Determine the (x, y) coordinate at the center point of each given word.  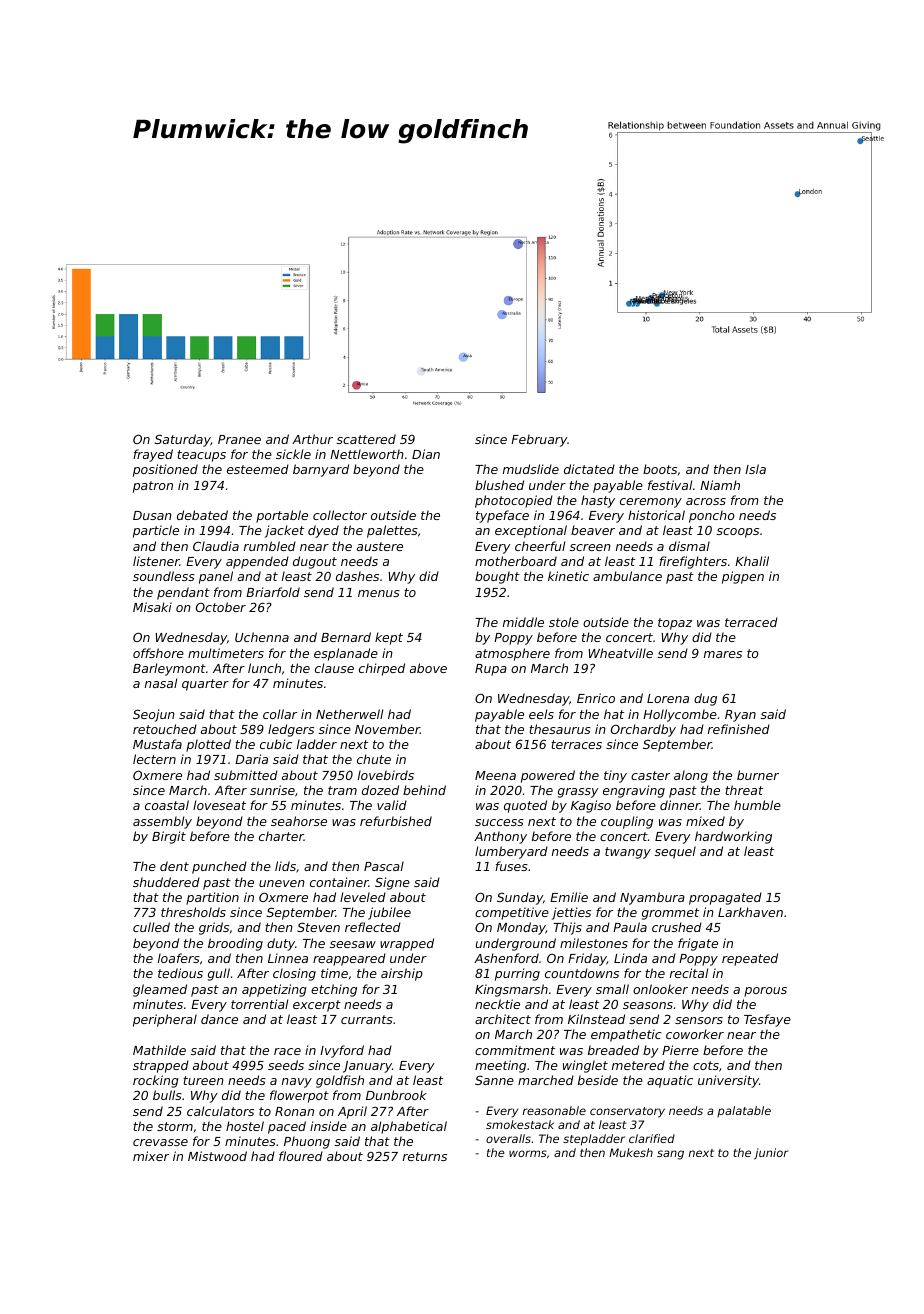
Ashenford (506, 958)
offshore (158, 653)
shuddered (166, 882)
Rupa (491, 670)
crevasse (160, 1142)
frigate (698, 944)
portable (282, 516)
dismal (689, 546)
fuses (511, 866)
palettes (392, 531)
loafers (179, 958)
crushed (677, 927)
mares (723, 654)
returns (425, 1156)
